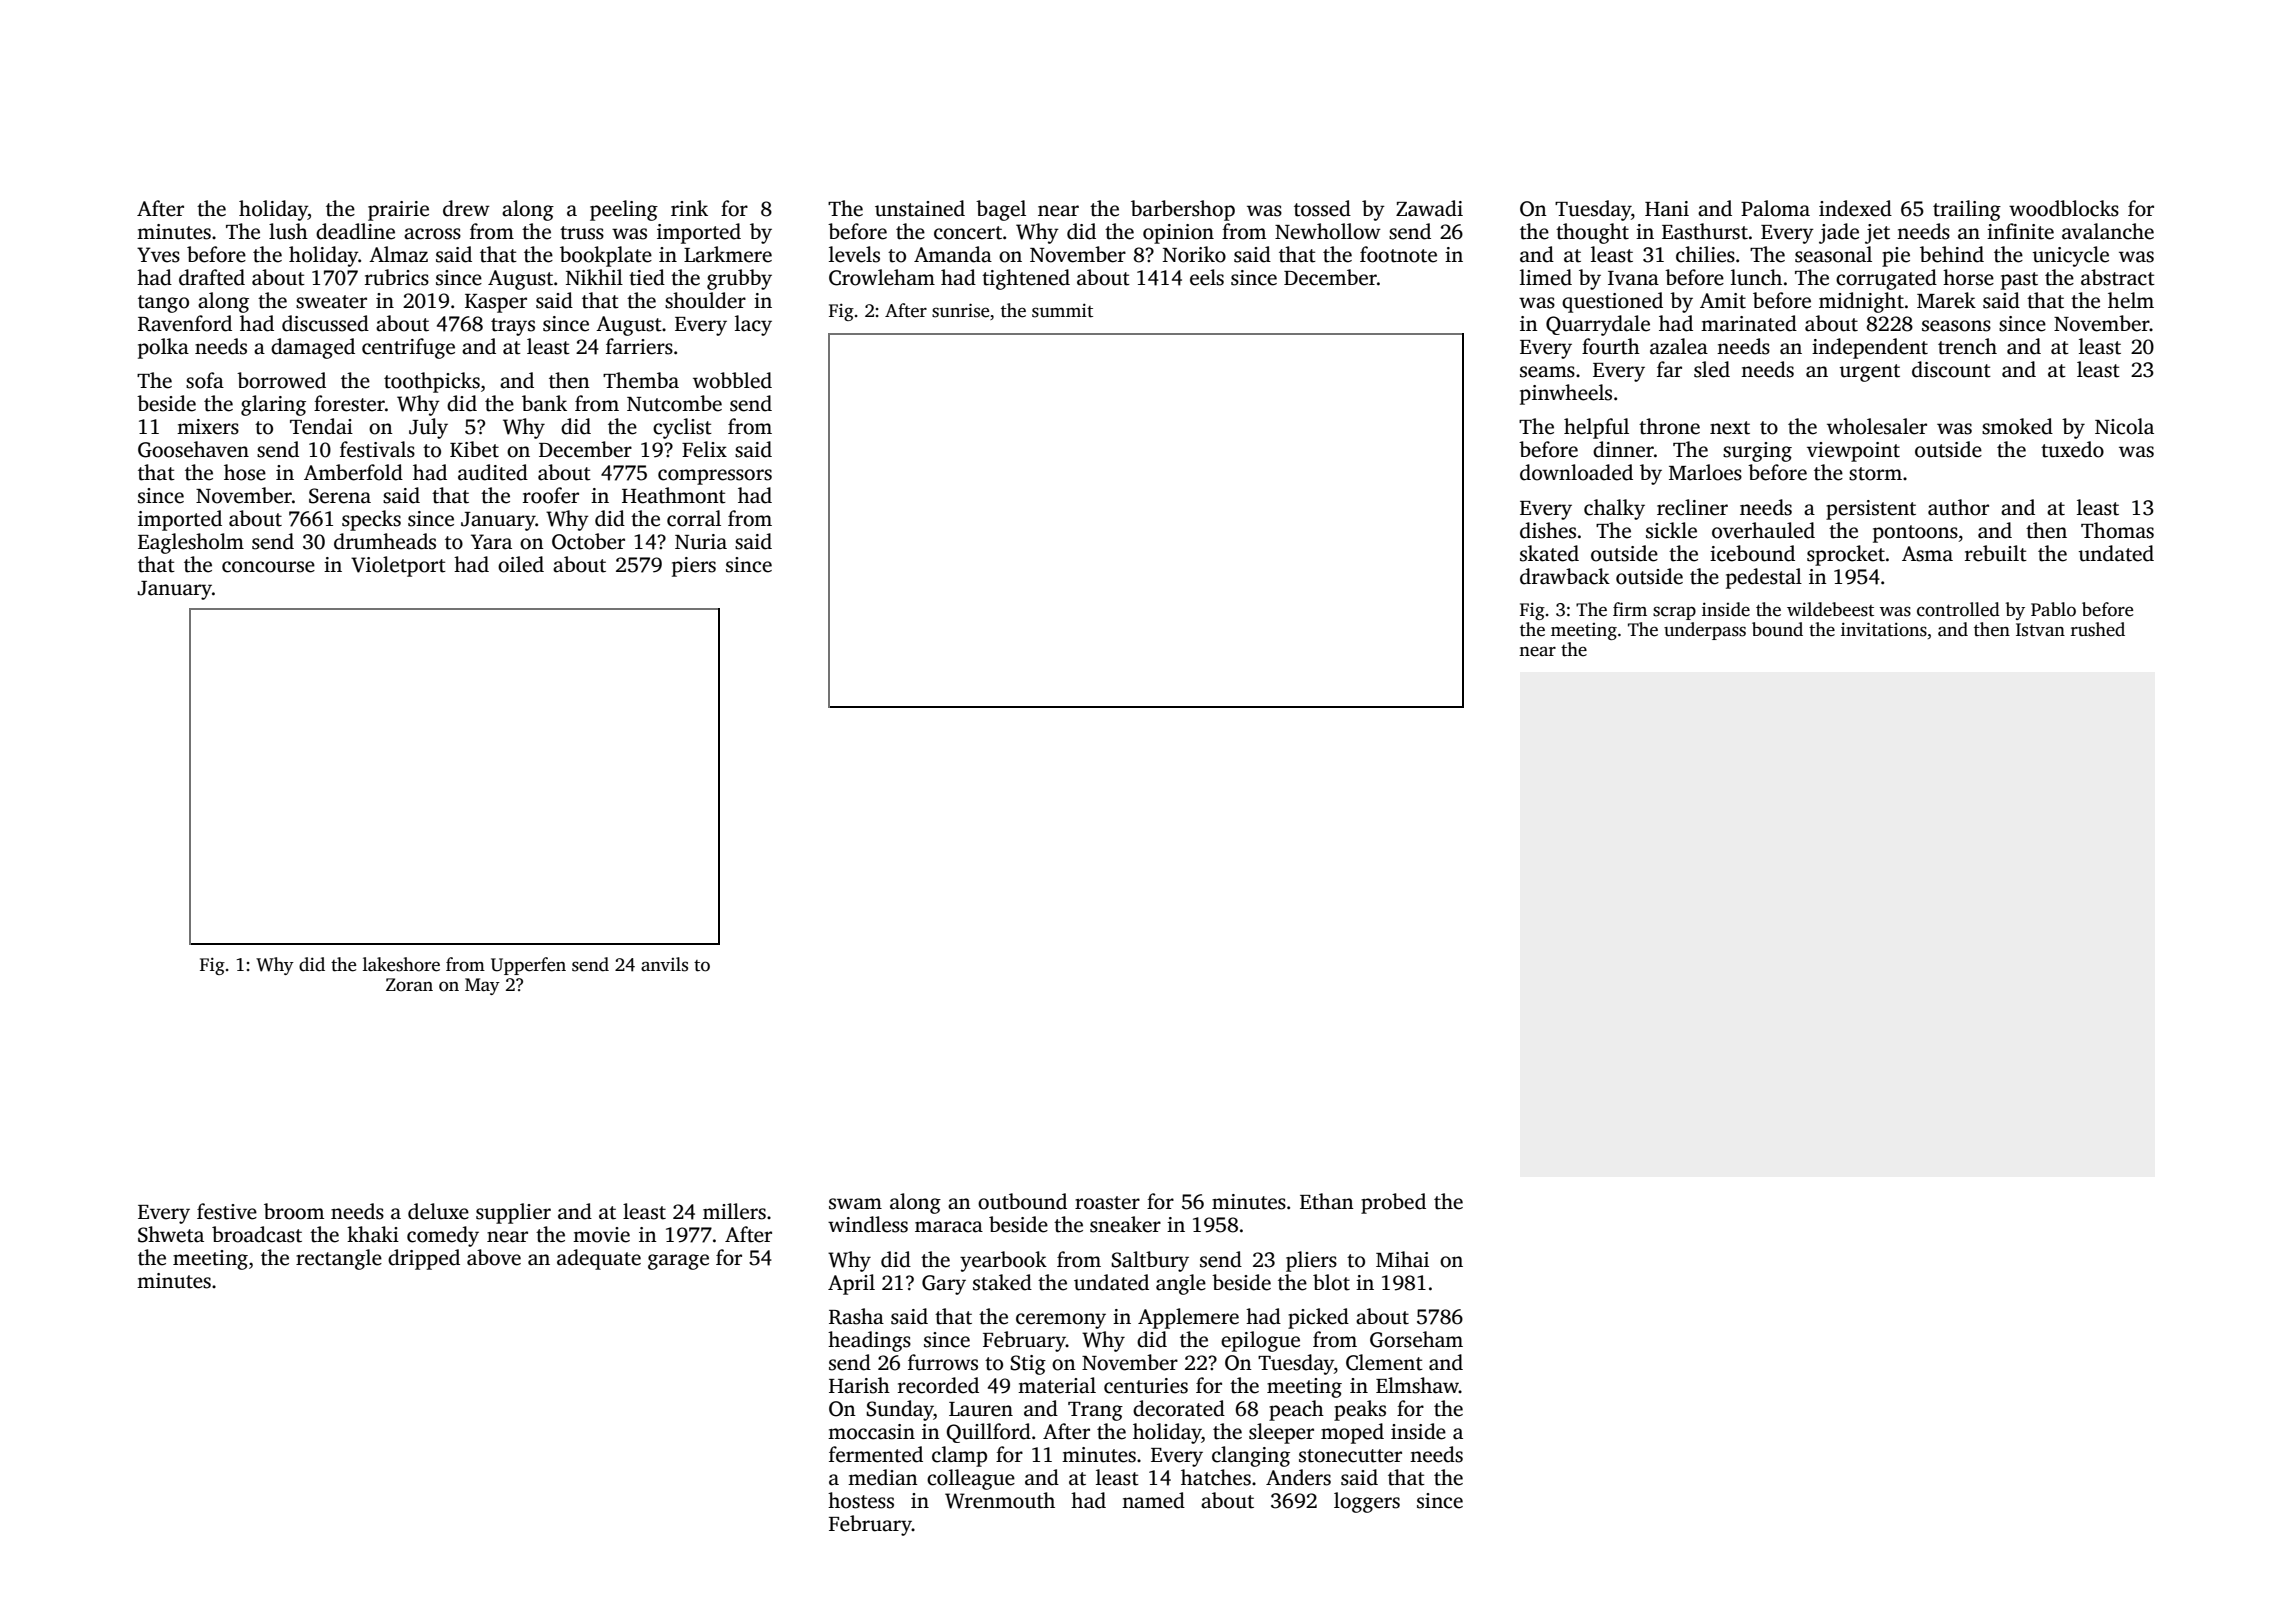  Describe the element at coordinates (2020, 231) in the page. I see `infinite` at that location.
